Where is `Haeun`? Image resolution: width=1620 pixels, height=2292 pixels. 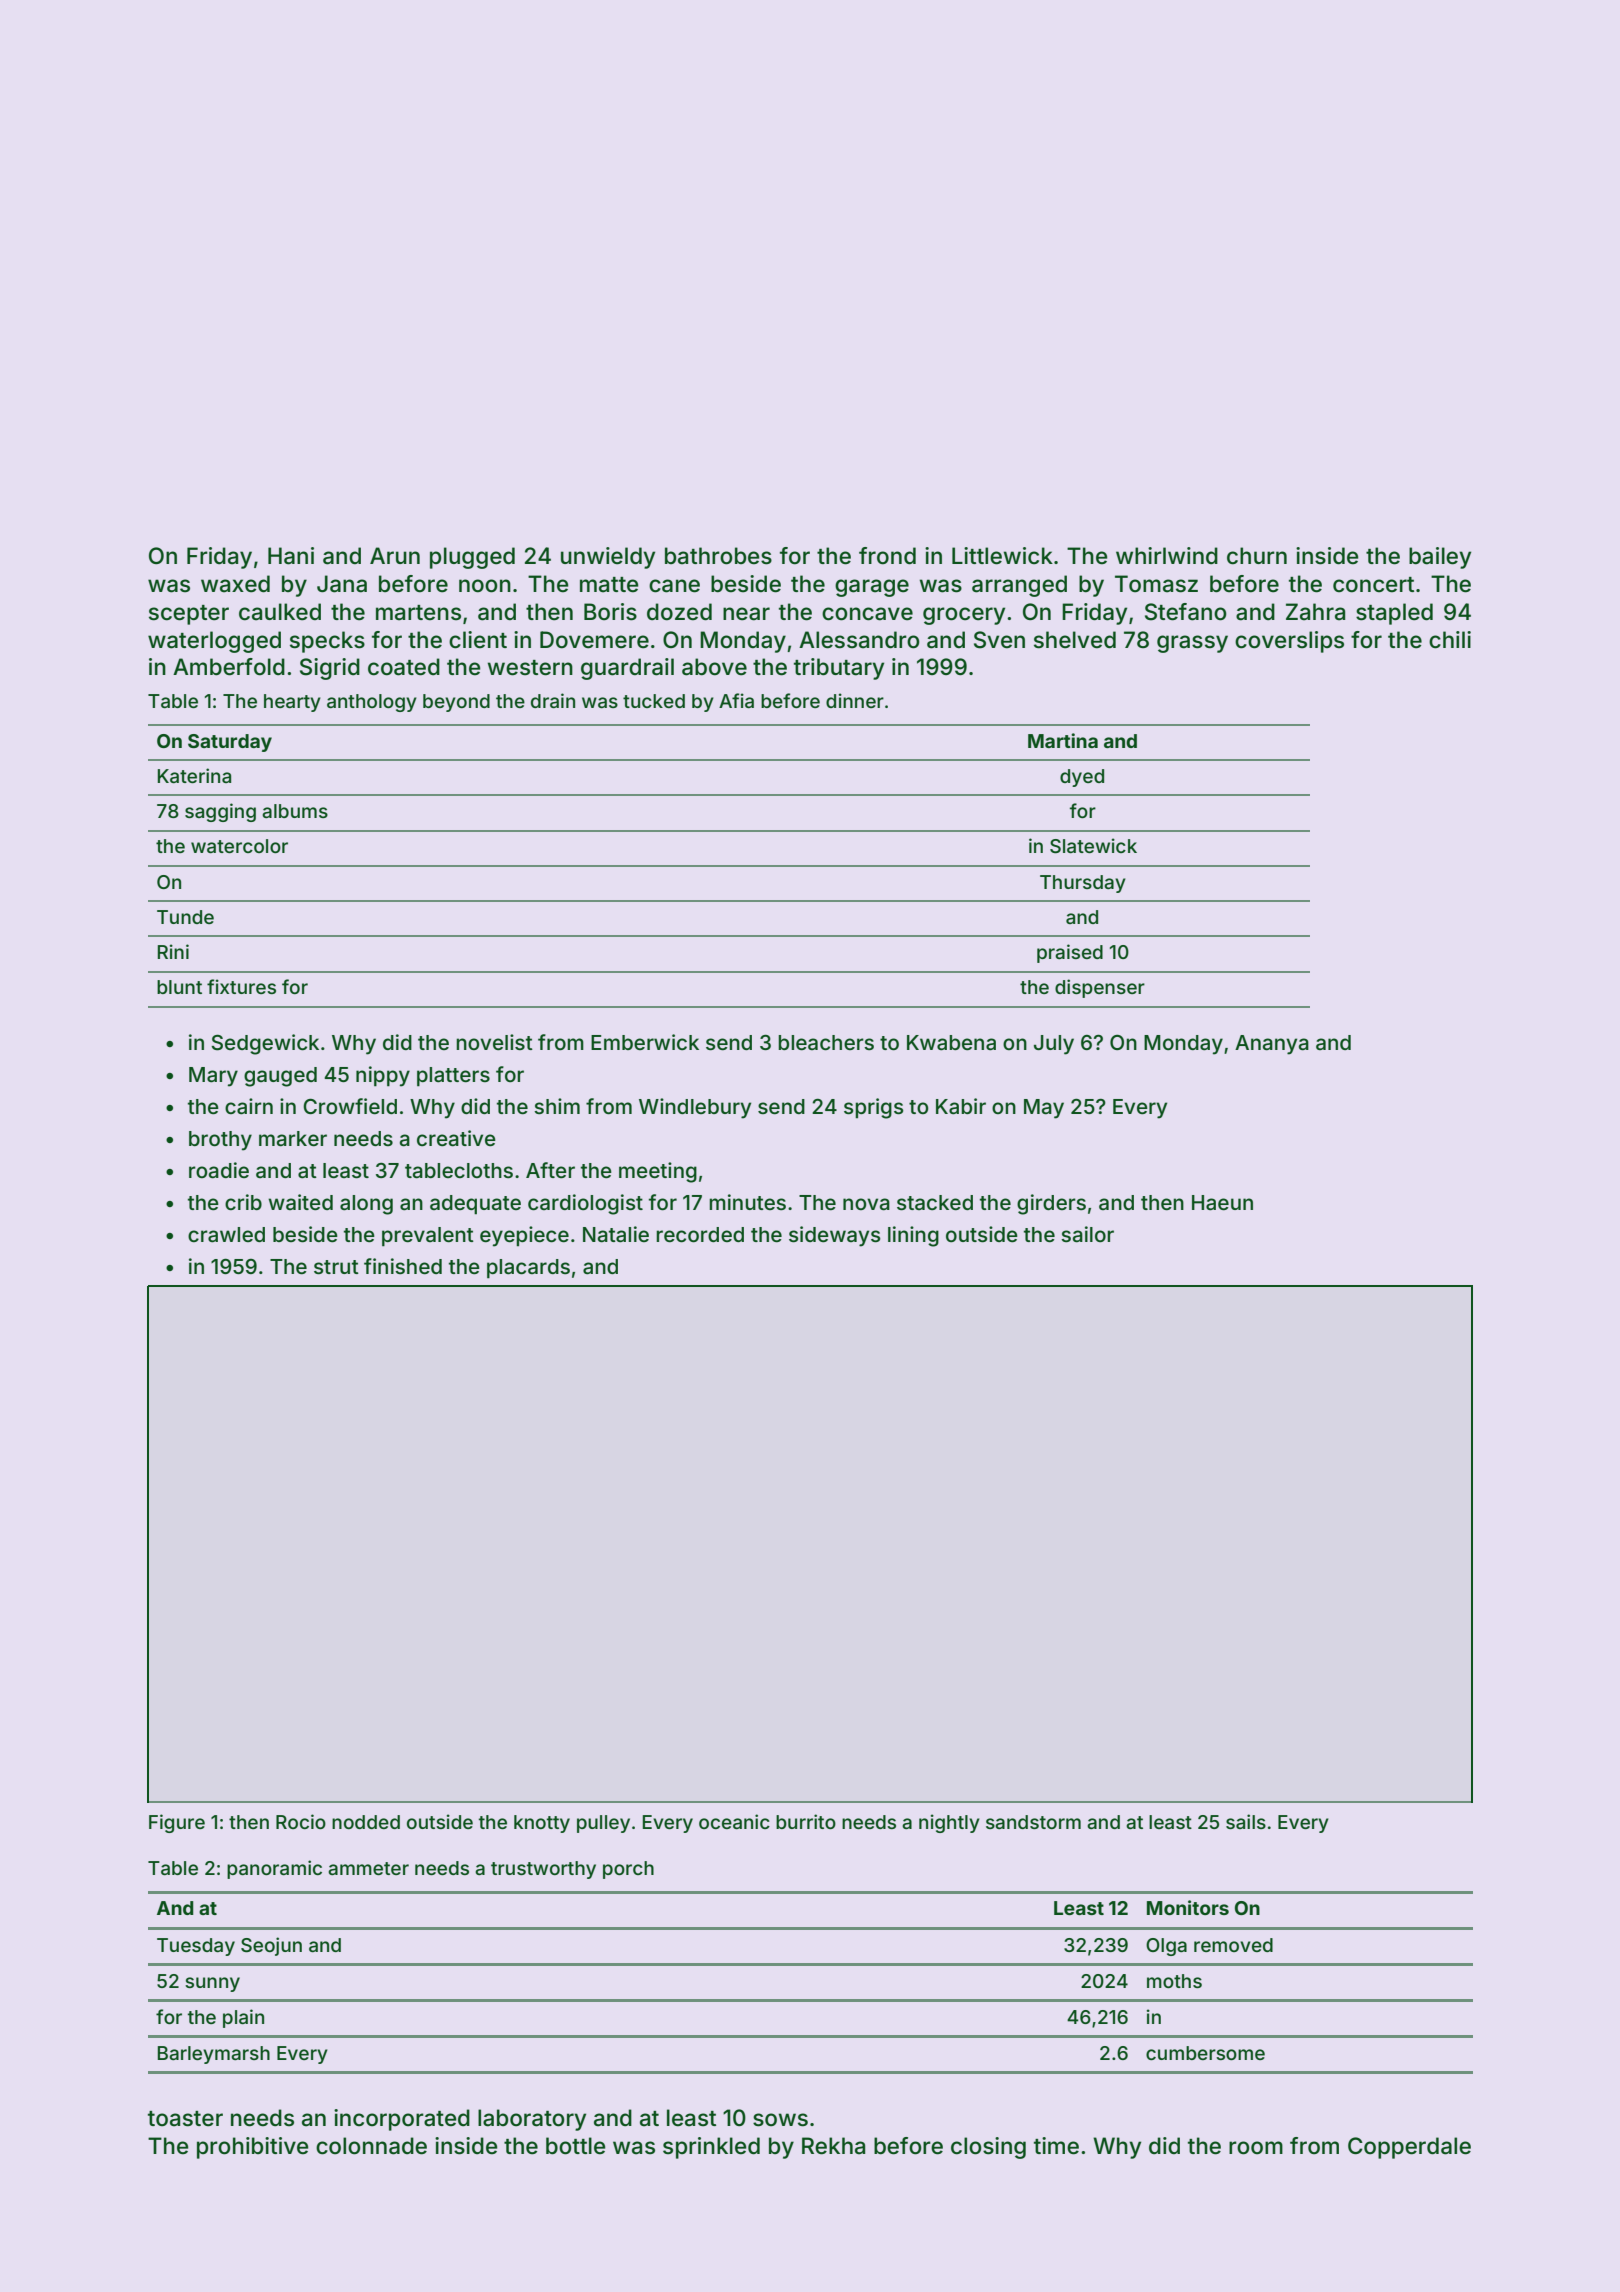 Haeun is located at coordinates (1222, 1203).
